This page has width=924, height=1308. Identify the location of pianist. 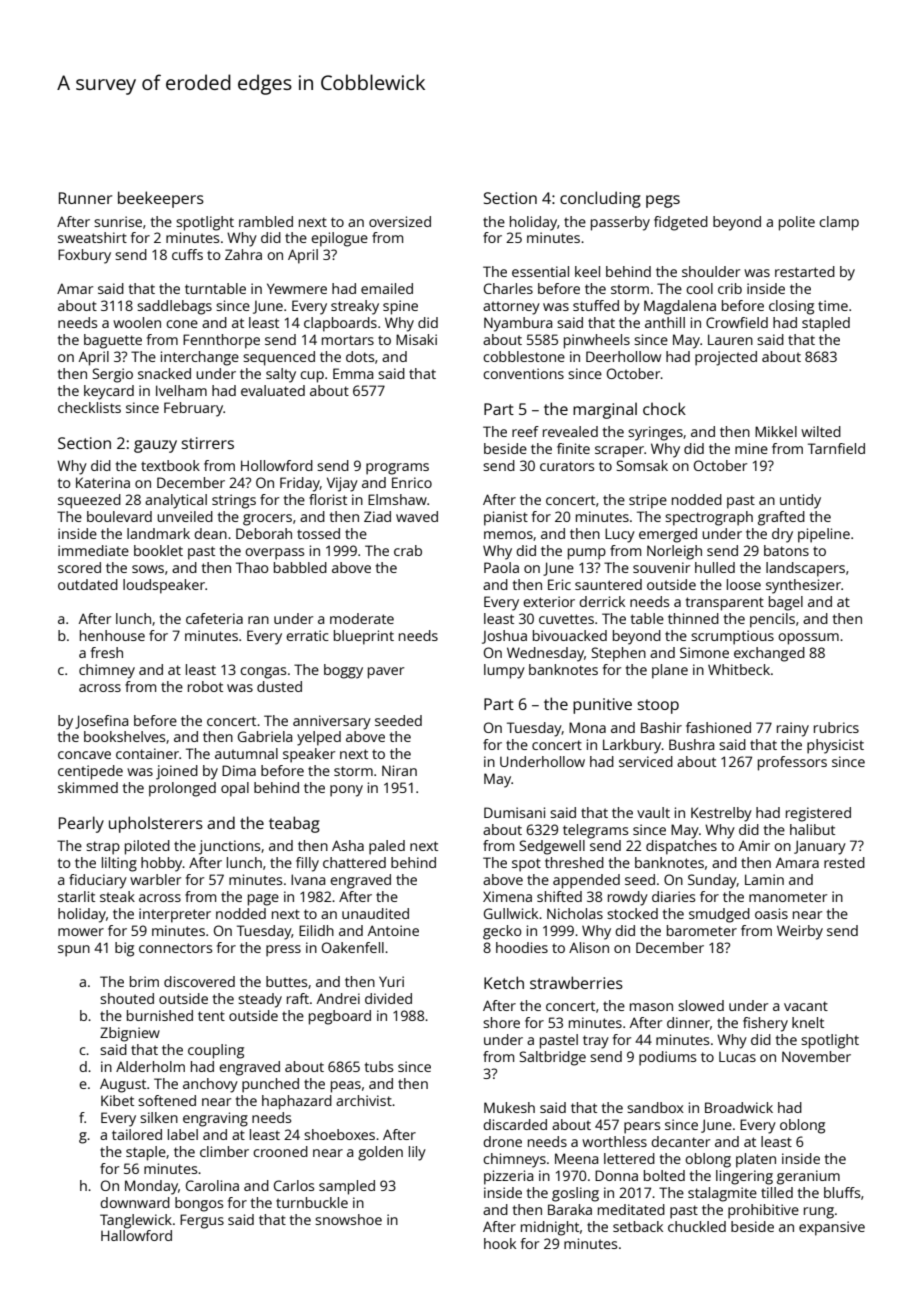
(506, 518).
